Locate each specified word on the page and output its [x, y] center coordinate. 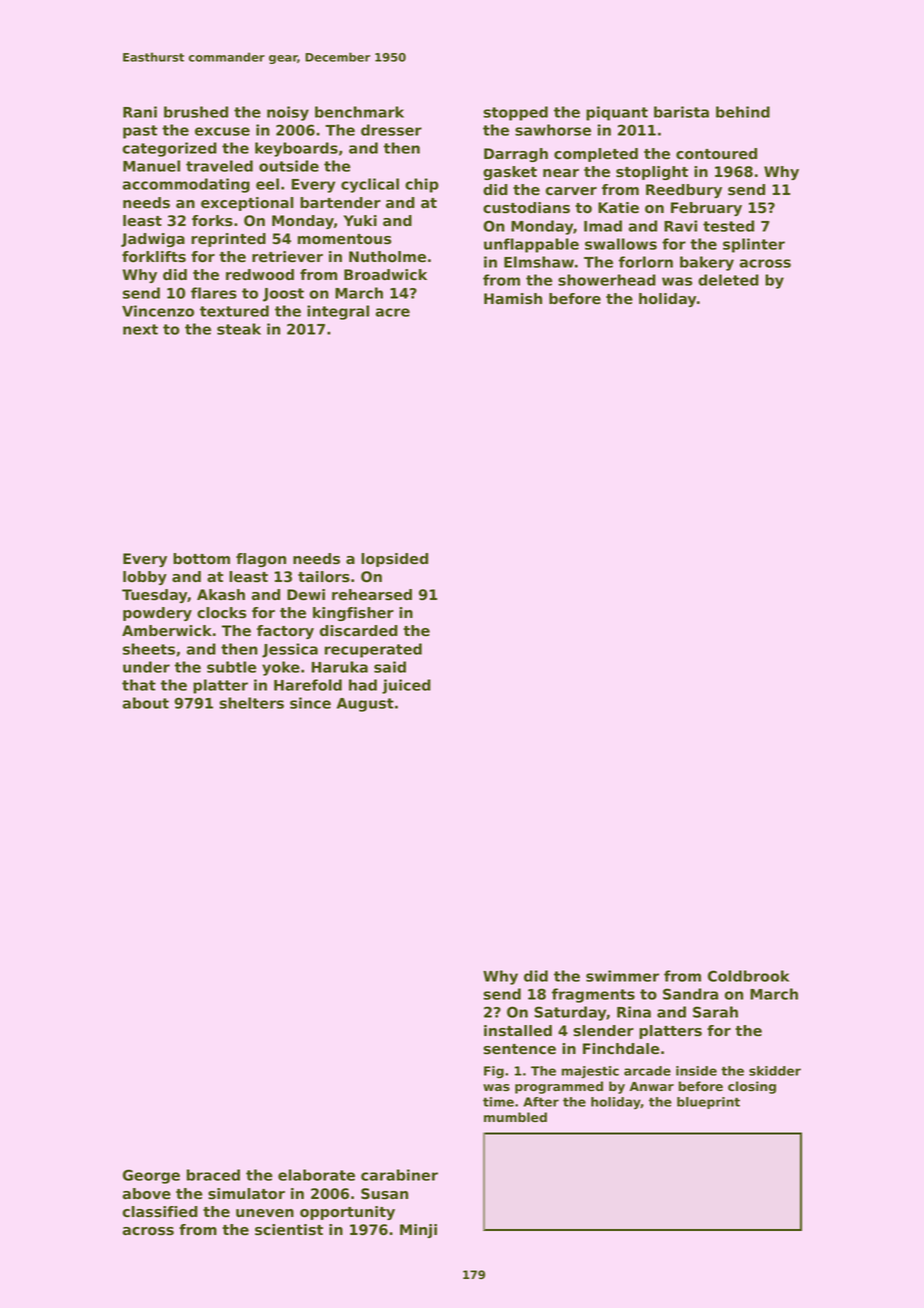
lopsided [394, 560]
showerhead [607, 280]
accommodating [186, 185]
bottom [201, 559]
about [145, 703]
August [365, 705]
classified [160, 1212]
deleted [728, 280]
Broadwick [385, 275]
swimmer [622, 976]
